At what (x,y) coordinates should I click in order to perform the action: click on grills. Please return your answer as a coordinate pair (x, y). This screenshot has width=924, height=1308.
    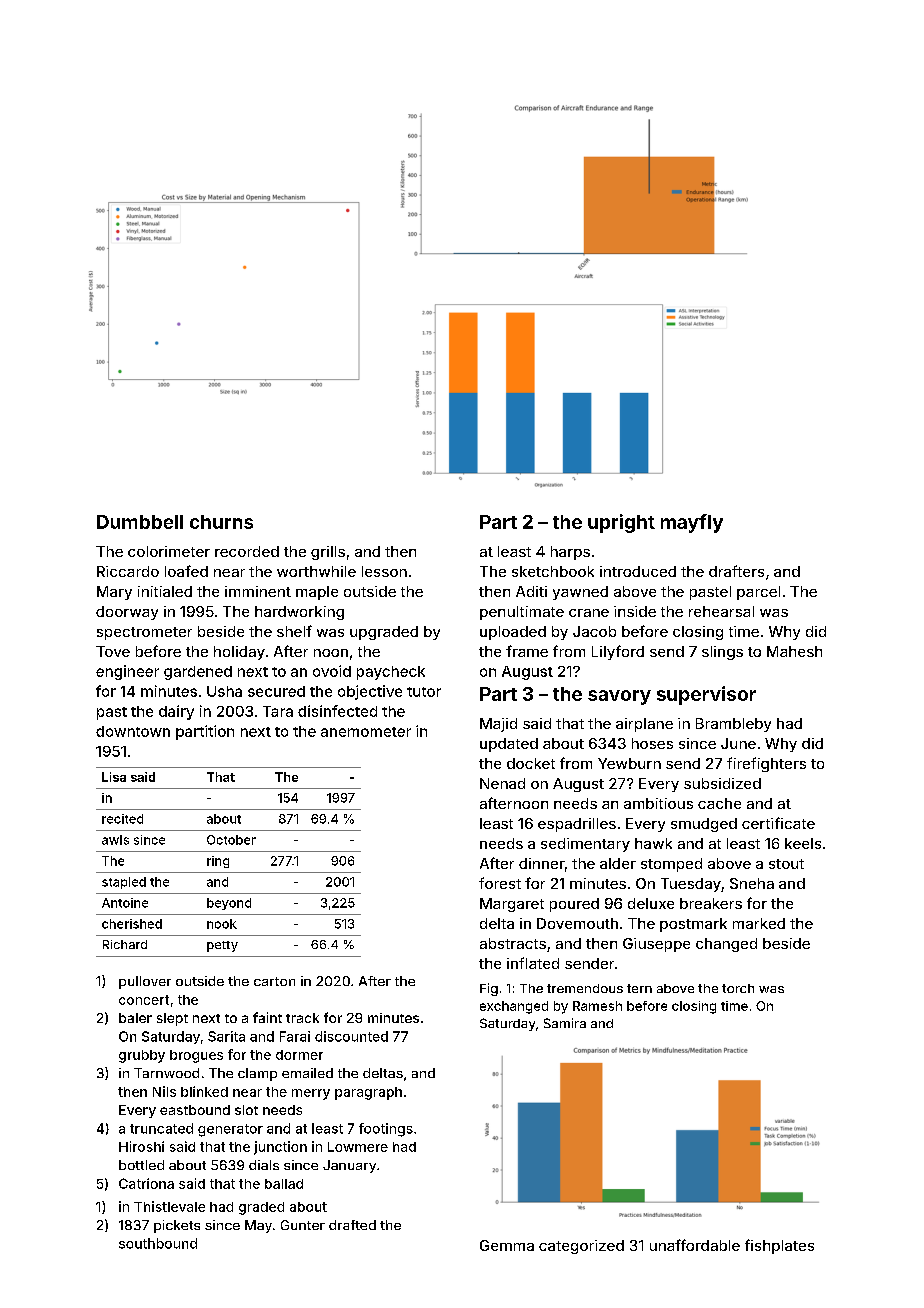
    Looking at the image, I should click on (328, 553).
